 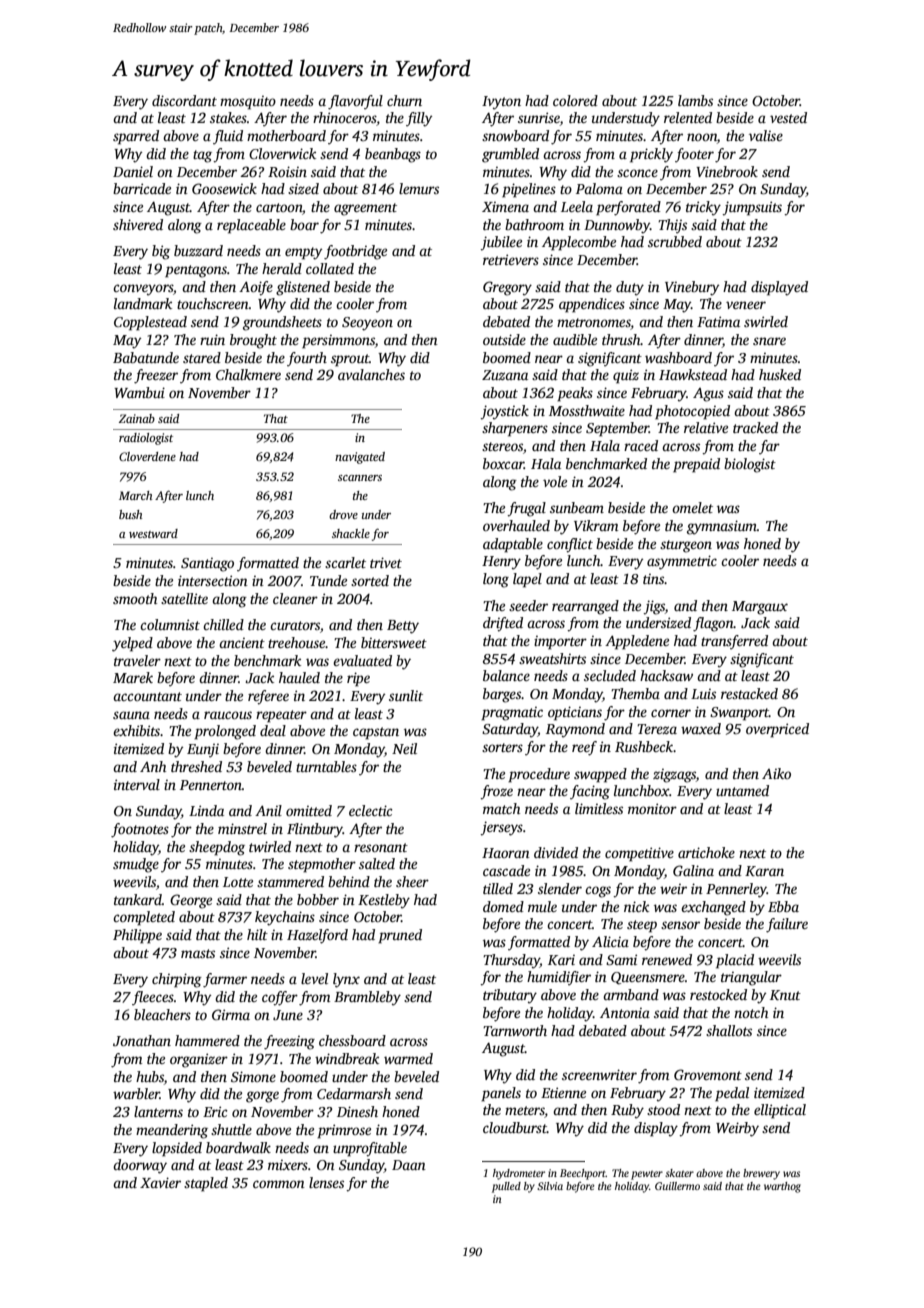 I want to click on March, so click(x=135, y=495).
